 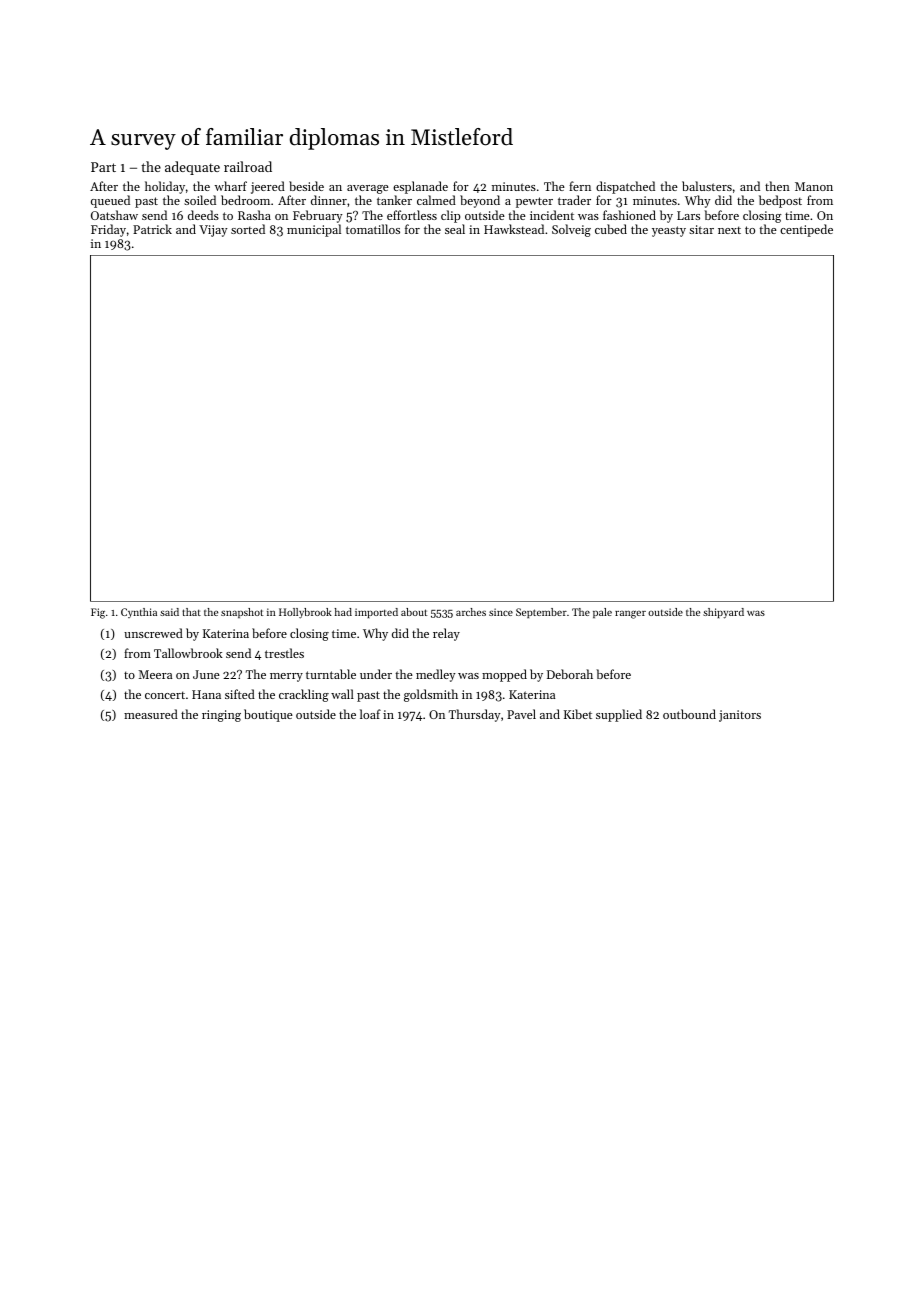 What do you see at coordinates (191, 612) in the screenshot?
I see `that` at bounding box center [191, 612].
